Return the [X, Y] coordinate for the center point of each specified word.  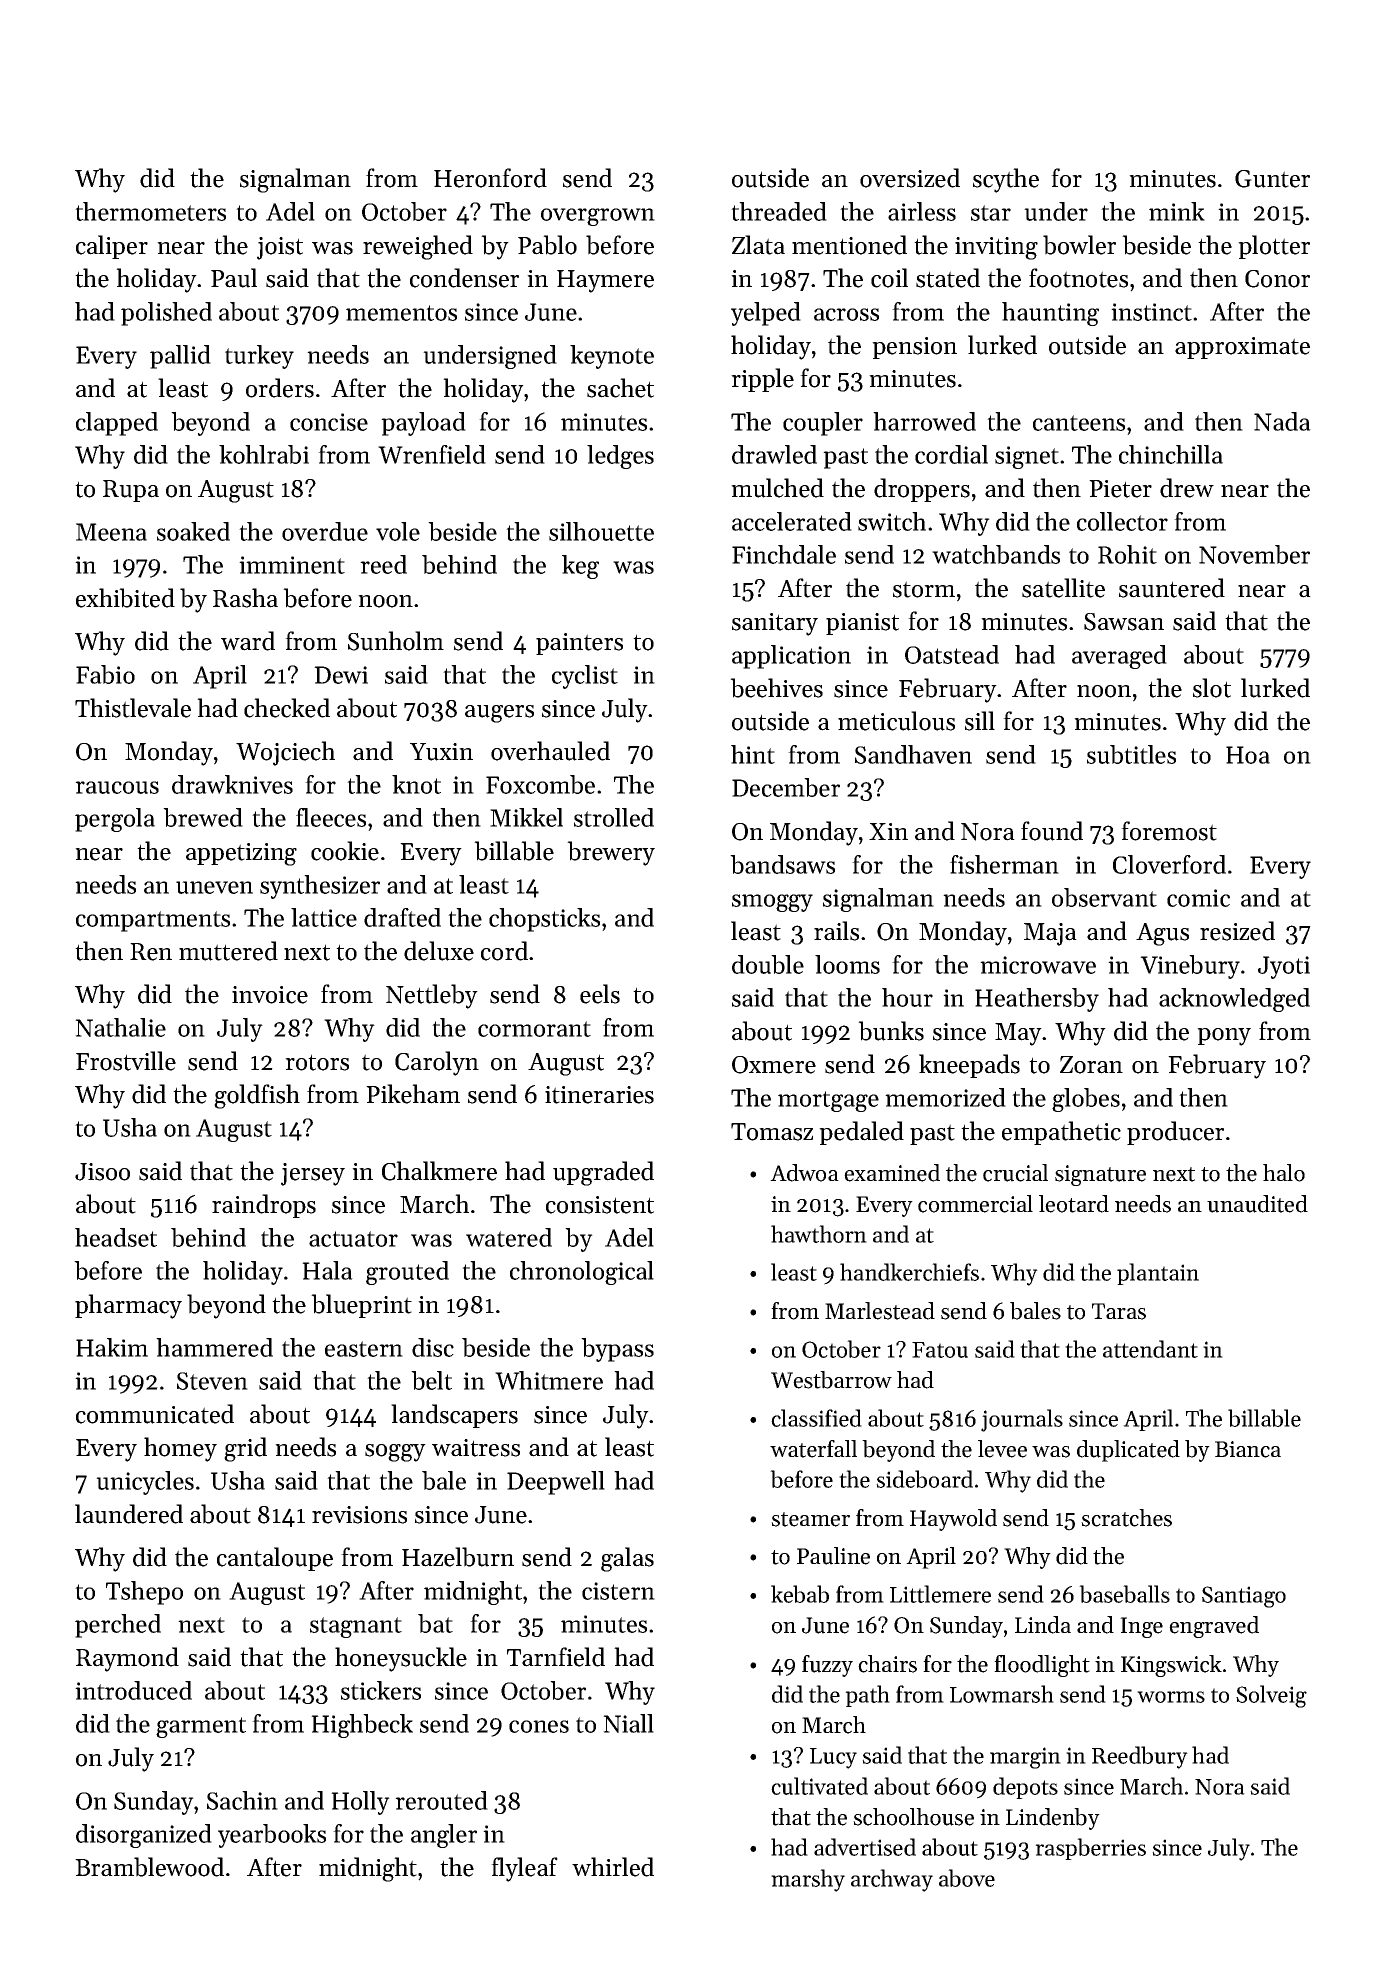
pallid [180, 357]
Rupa [131, 491]
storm [924, 589]
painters [579, 644]
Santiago [1244, 1597]
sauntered [1172, 588]
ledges [620, 457]
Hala [327, 1270]
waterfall [813, 1449]
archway [892, 1880]
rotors [317, 1062]
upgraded [603, 1173]
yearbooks [272, 1836]
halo [1284, 1173]
